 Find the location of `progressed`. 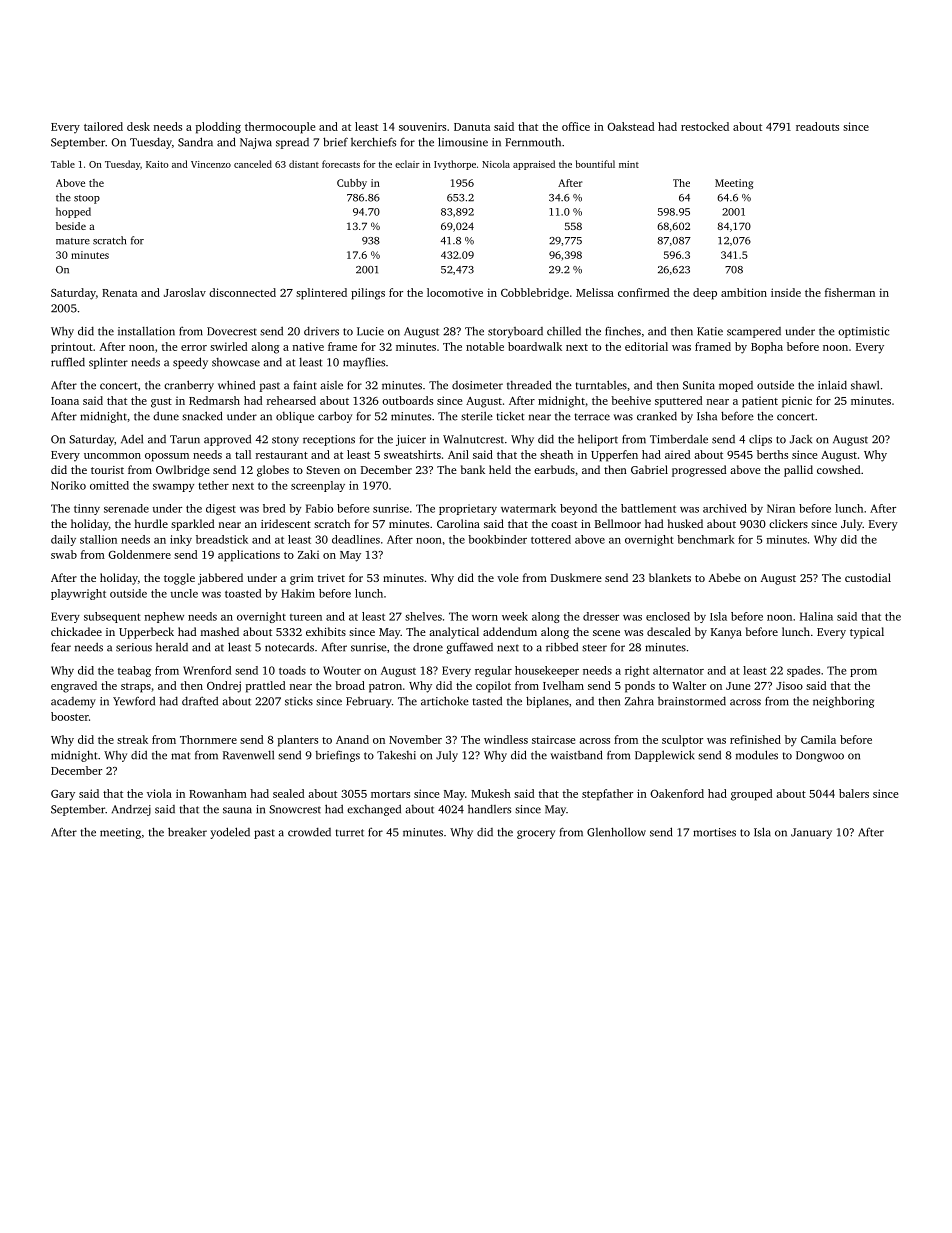

progressed is located at coordinates (699, 471).
